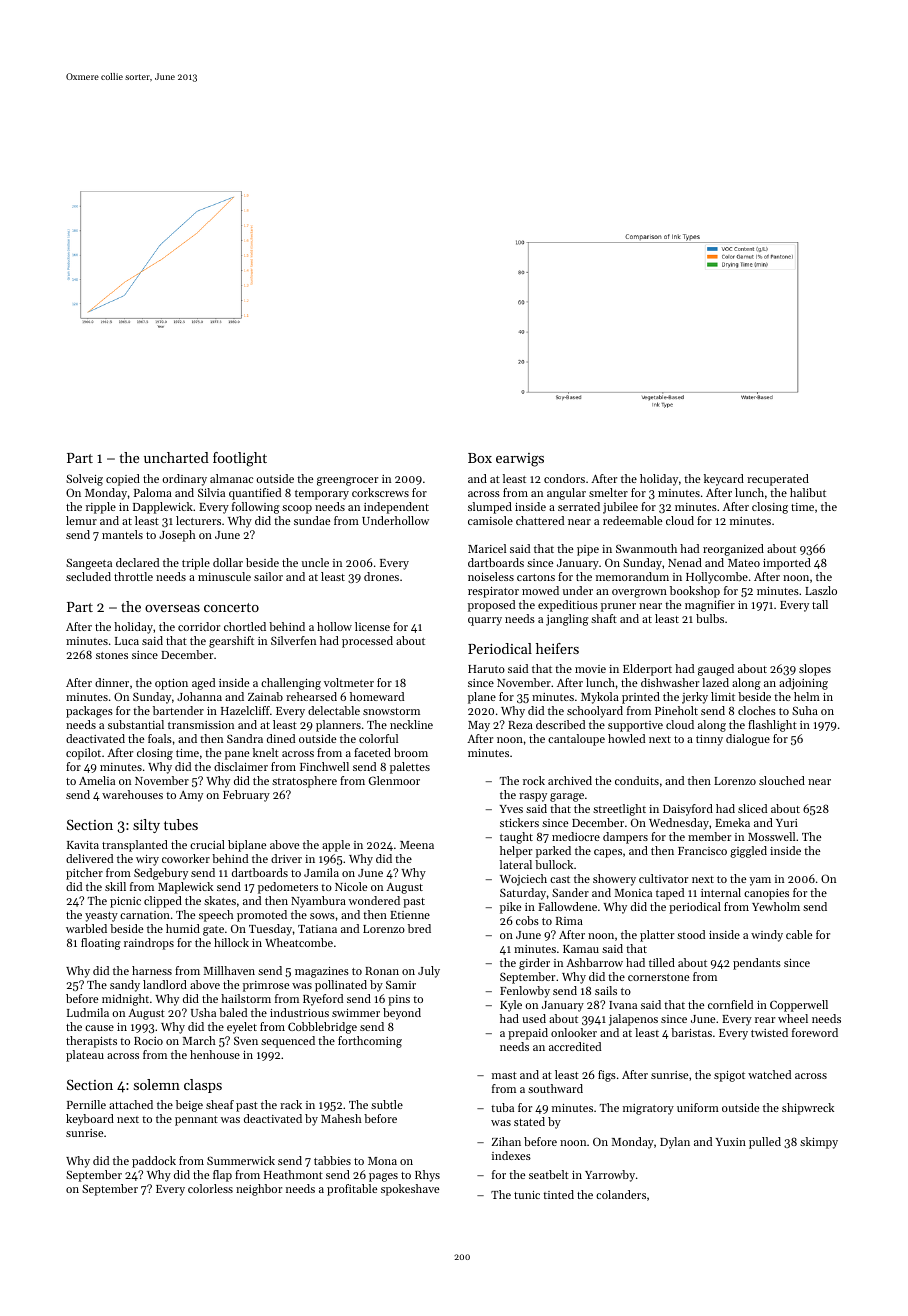 The width and height of the screenshot is (908, 1316). What do you see at coordinates (291, 1104) in the screenshot?
I see `rack` at bounding box center [291, 1104].
